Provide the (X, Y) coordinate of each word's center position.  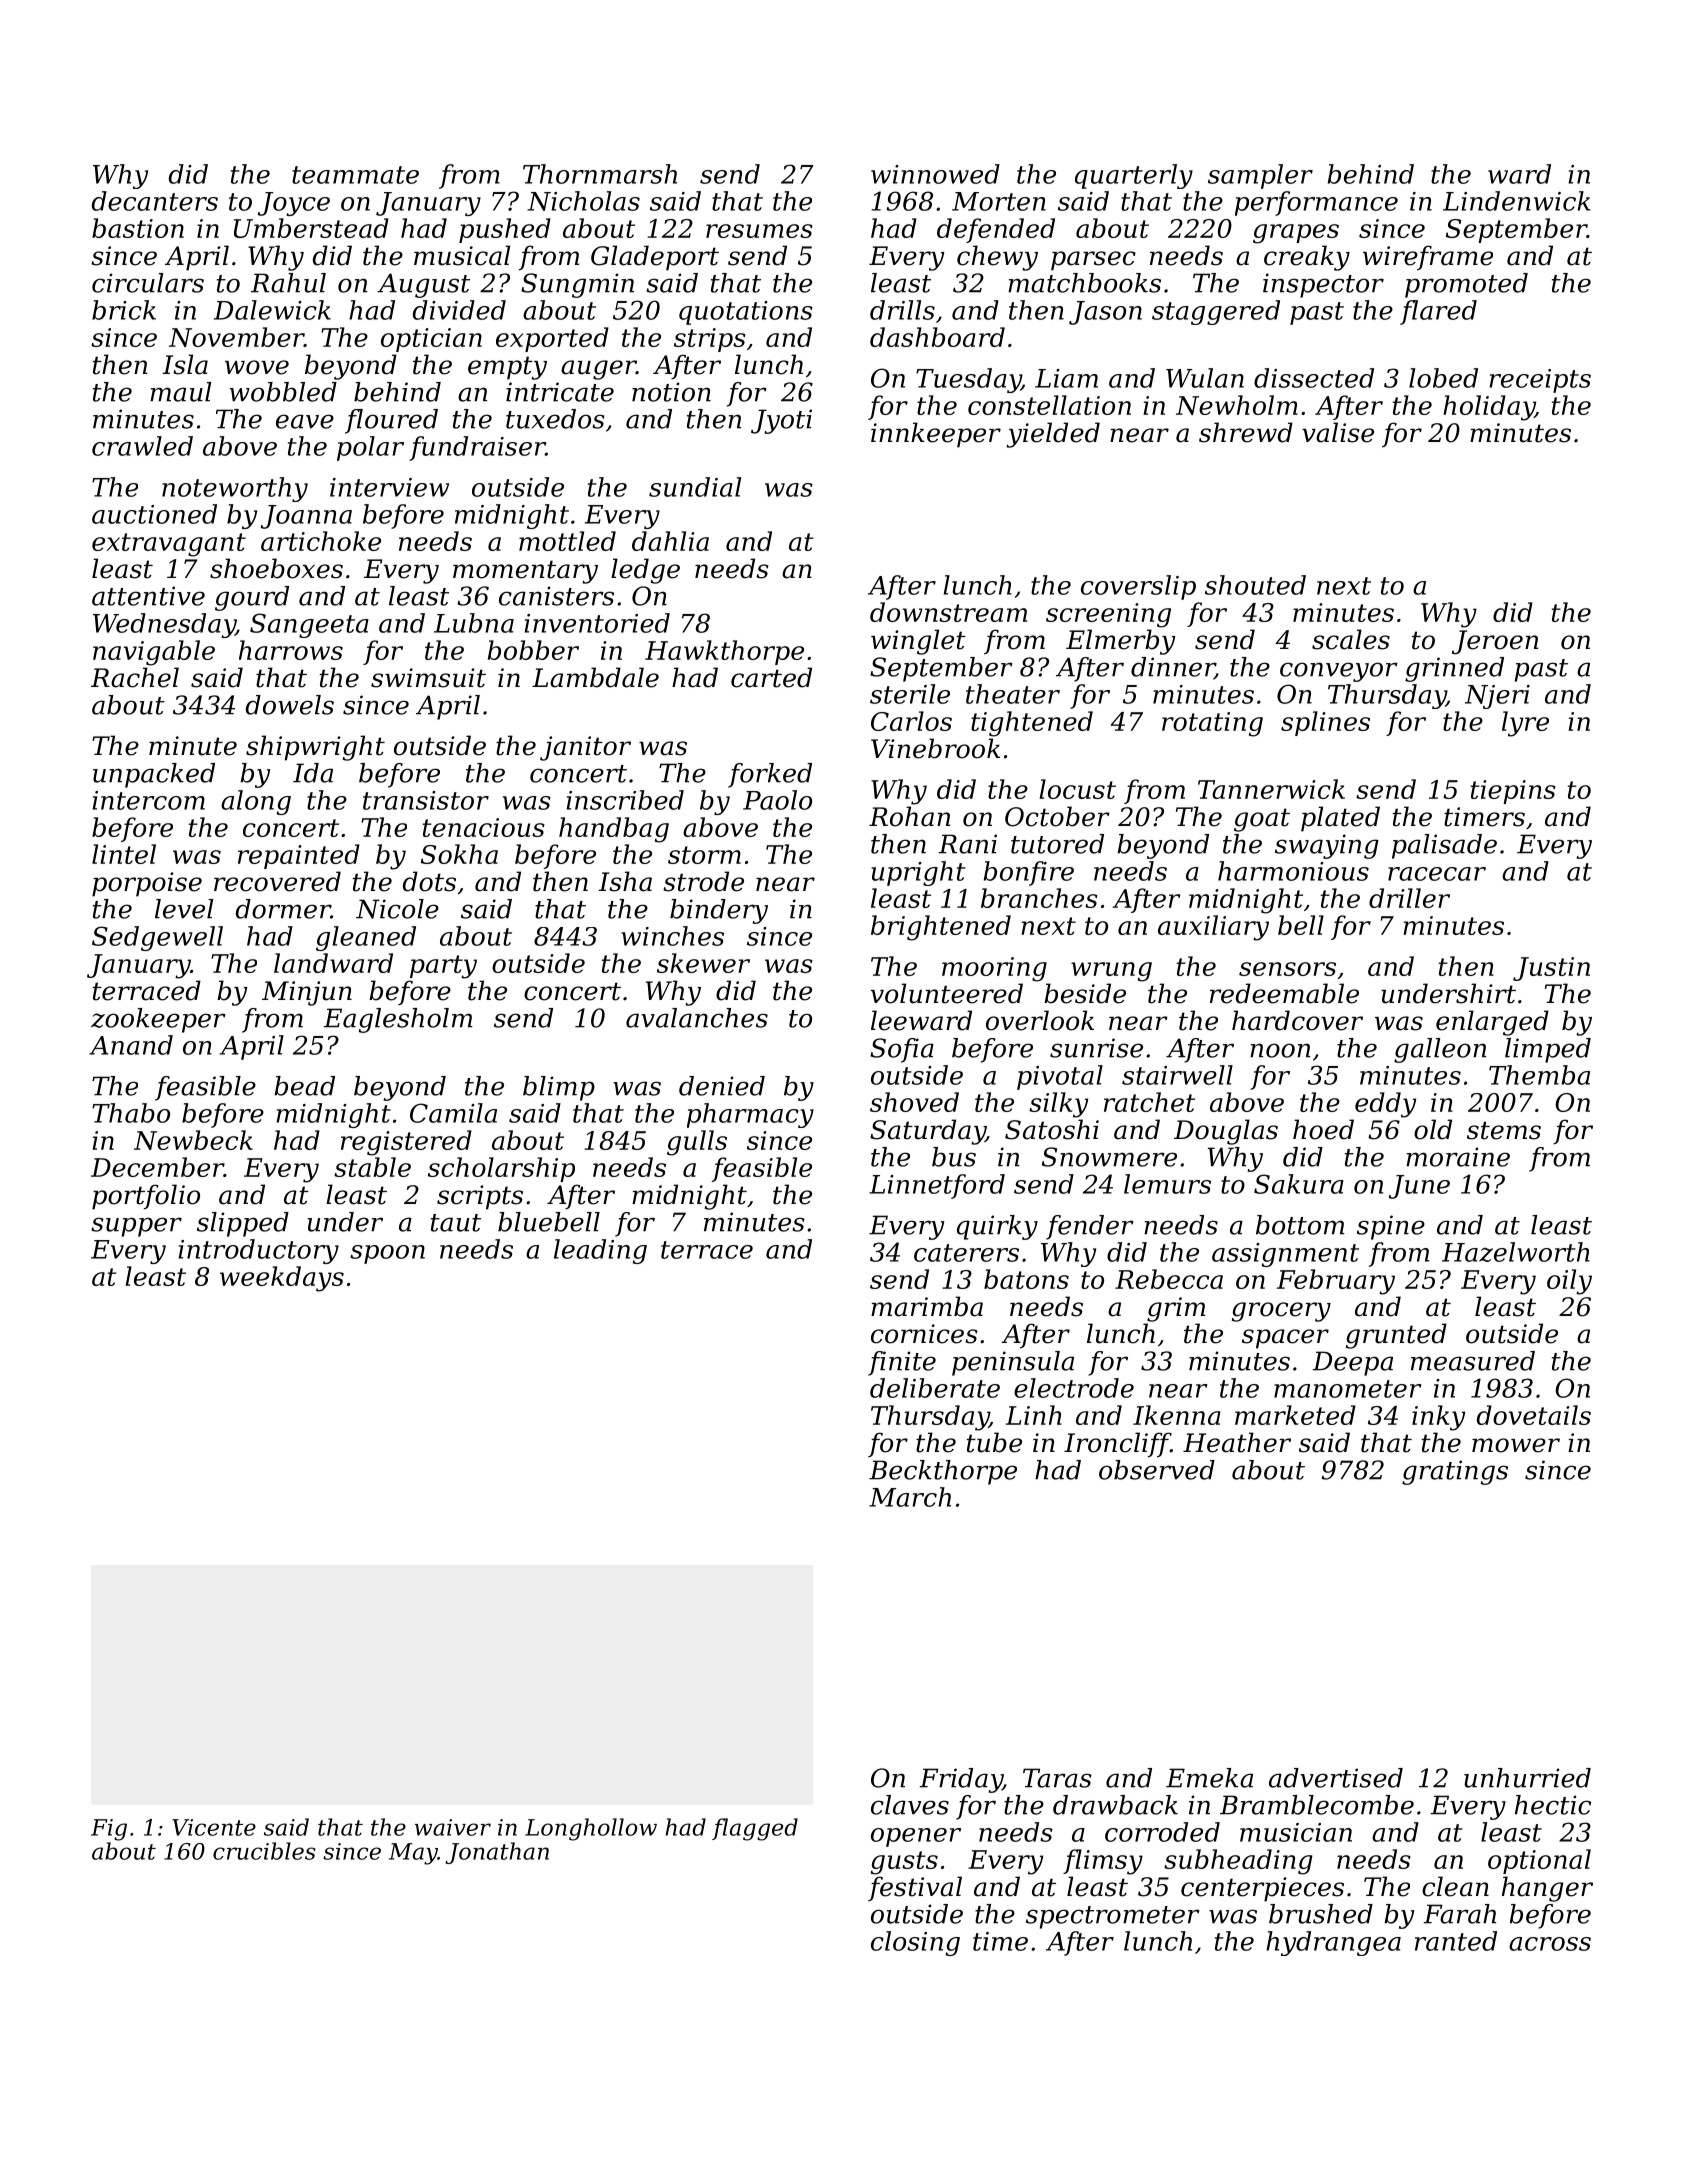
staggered (1216, 312)
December (157, 1167)
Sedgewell (157, 938)
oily (1569, 1282)
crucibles (264, 1851)
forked (770, 775)
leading (600, 1251)
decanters (155, 201)
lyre (1525, 724)
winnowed (935, 174)
